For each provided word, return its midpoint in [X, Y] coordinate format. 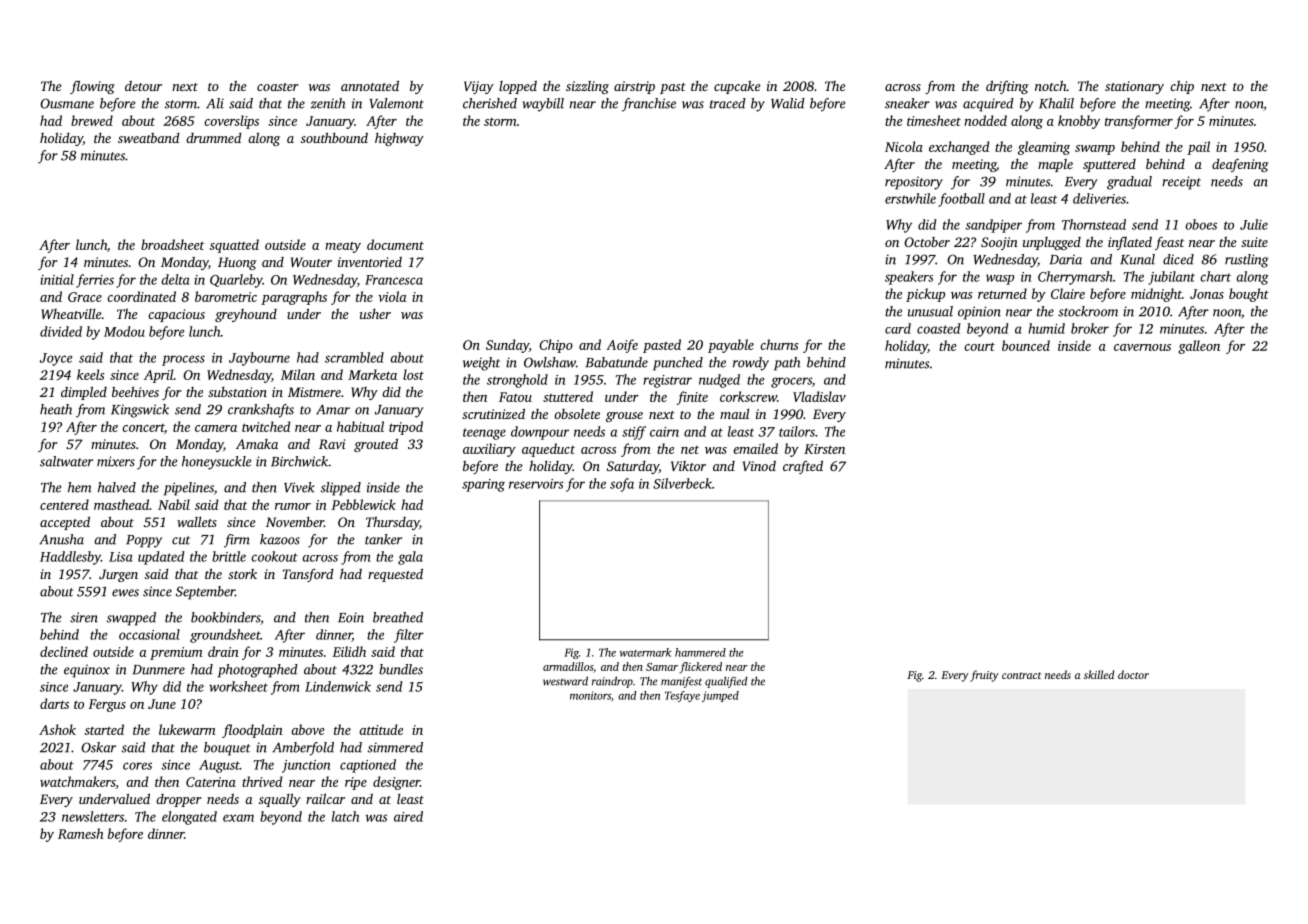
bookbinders [225, 617]
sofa [622, 485]
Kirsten [824, 449]
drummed [213, 138]
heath [56, 409]
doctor [1133, 674]
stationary [1134, 87]
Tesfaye [682, 696]
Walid [788, 103]
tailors [797, 431]
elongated [189, 818]
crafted [803, 467]
